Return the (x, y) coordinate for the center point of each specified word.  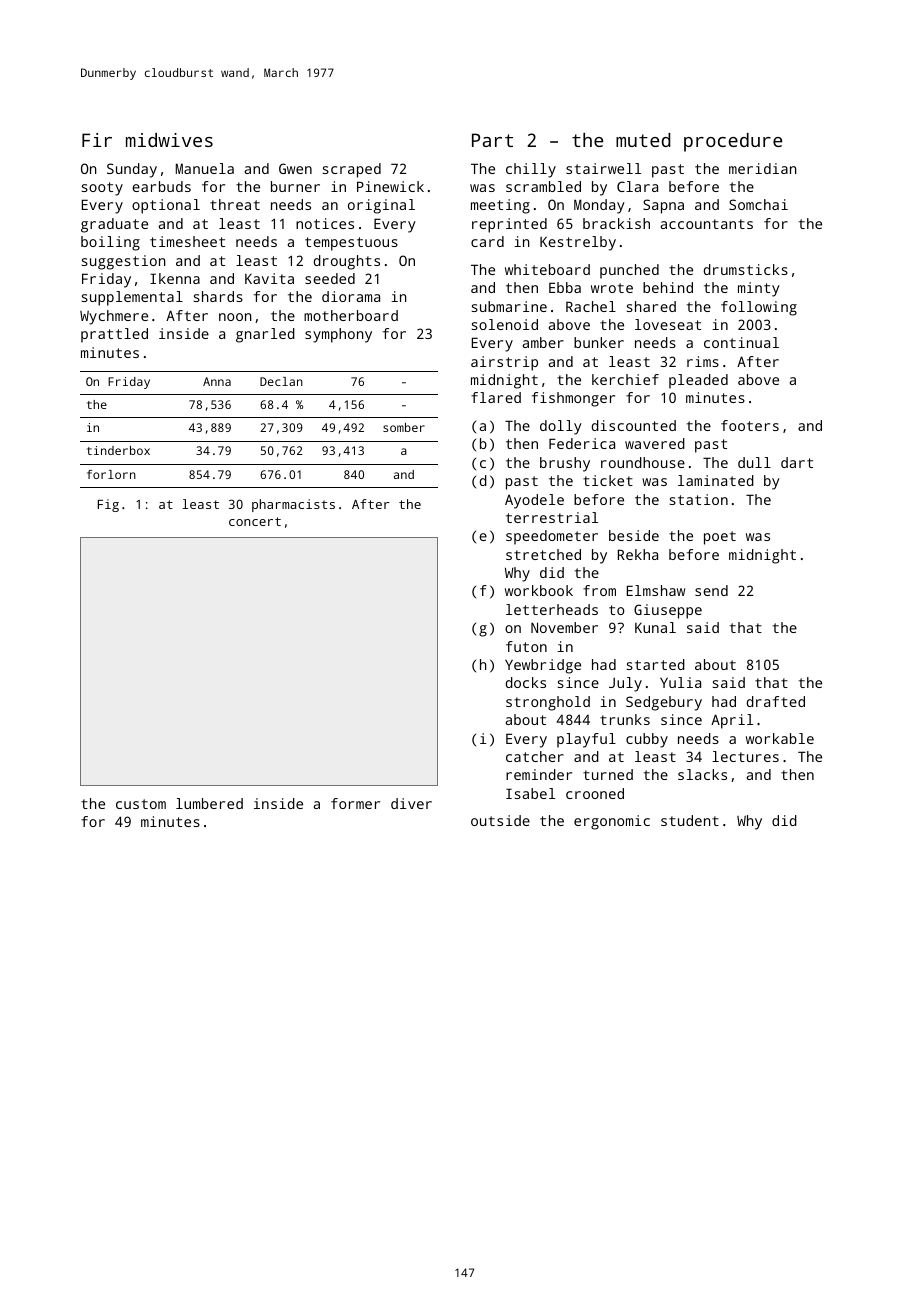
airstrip (504, 363)
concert (255, 521)
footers (750, 425)
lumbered (209, 803)
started (656, 664)
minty (759, 289)
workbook (539, 590)
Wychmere (114, 317)
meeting (500, 206)
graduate (114, 225)
